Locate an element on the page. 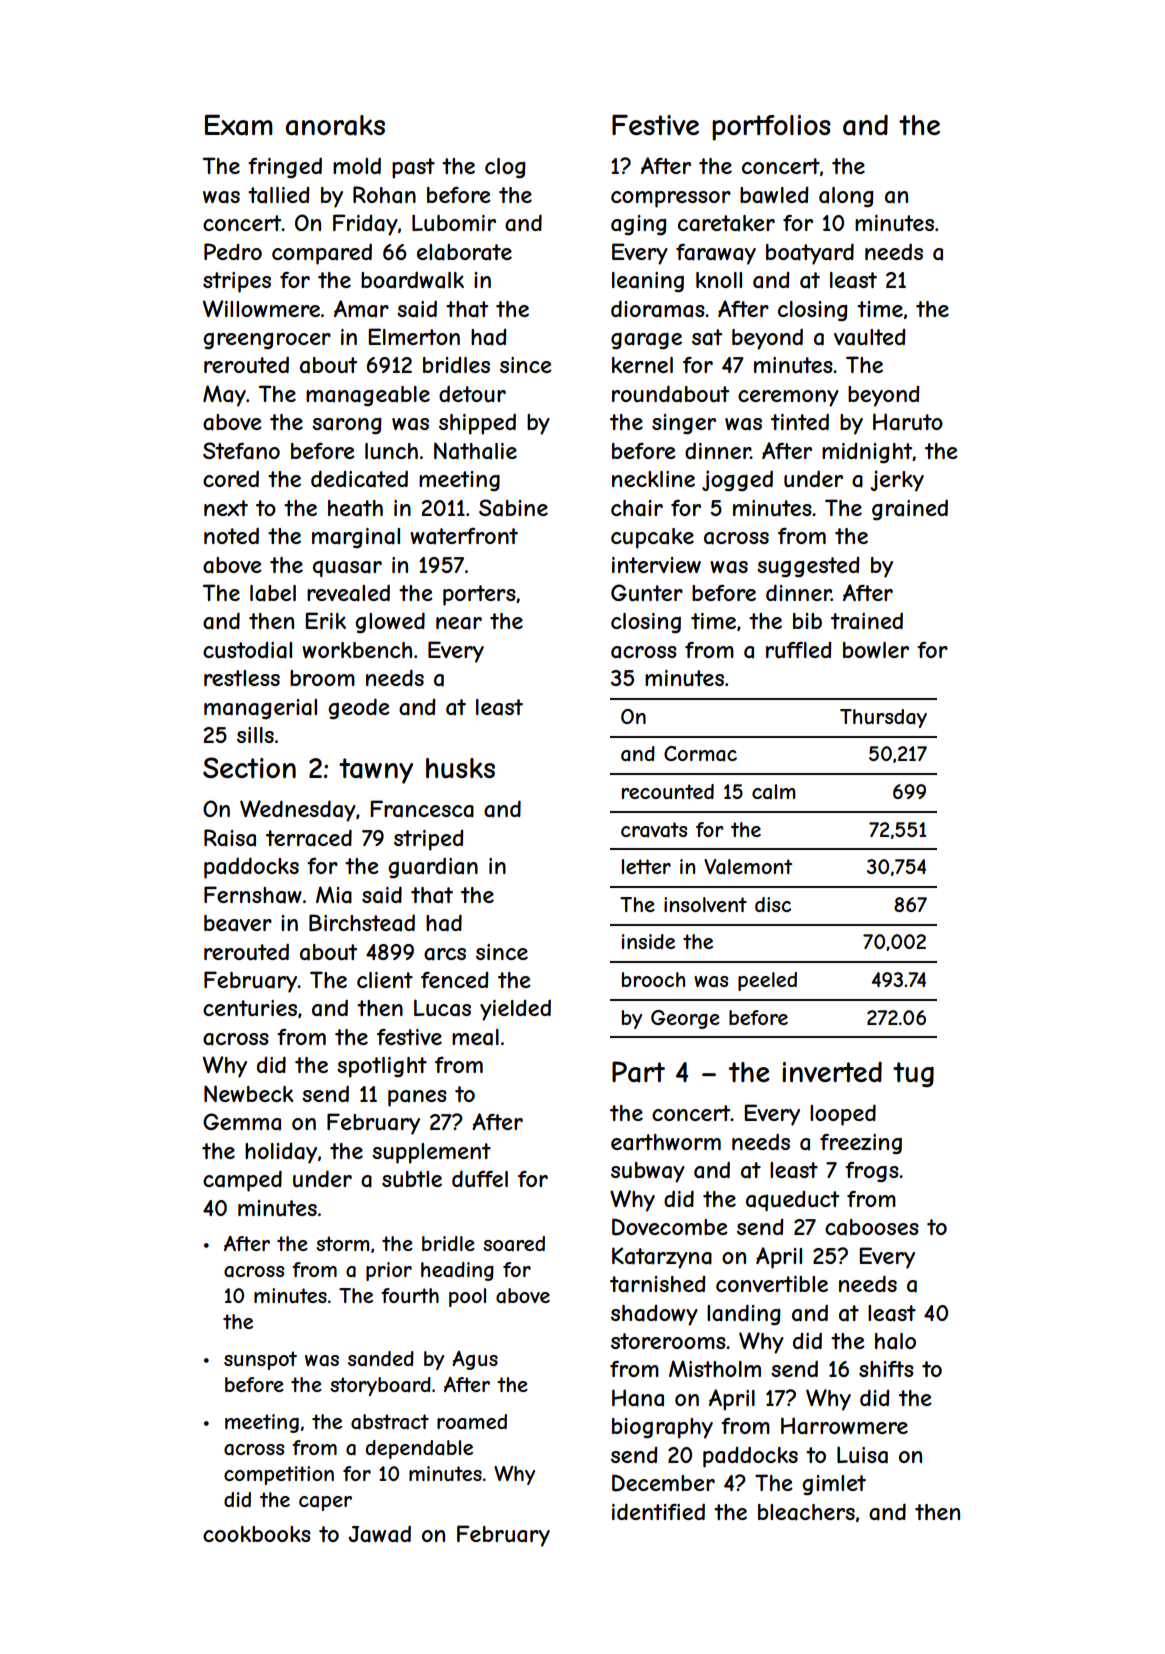 This document has height=1654, width=1165. inverted is located at coordinates (832, 1072).
